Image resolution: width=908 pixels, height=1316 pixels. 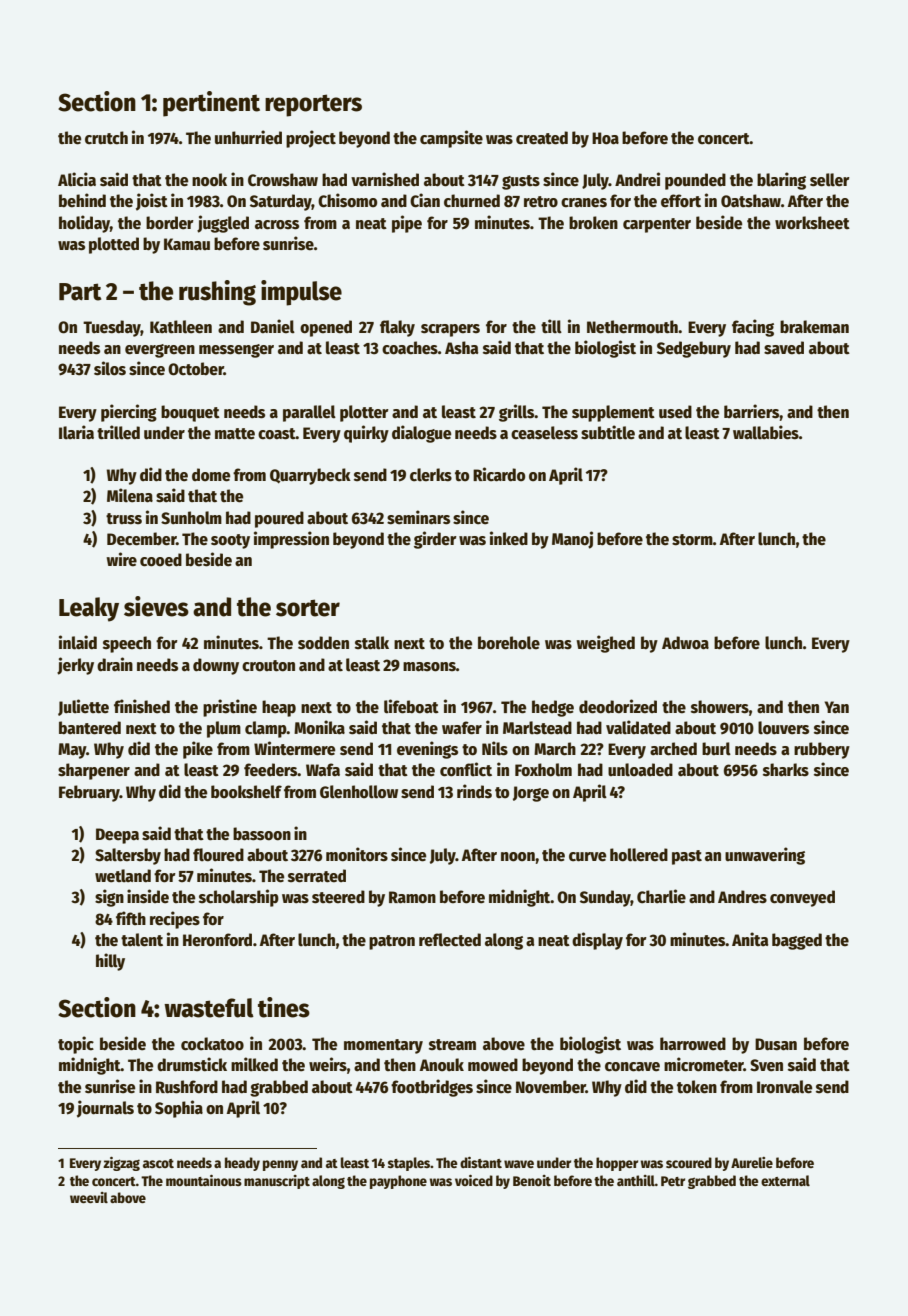 I want to click on reflected, so click(x=450, y=940).
